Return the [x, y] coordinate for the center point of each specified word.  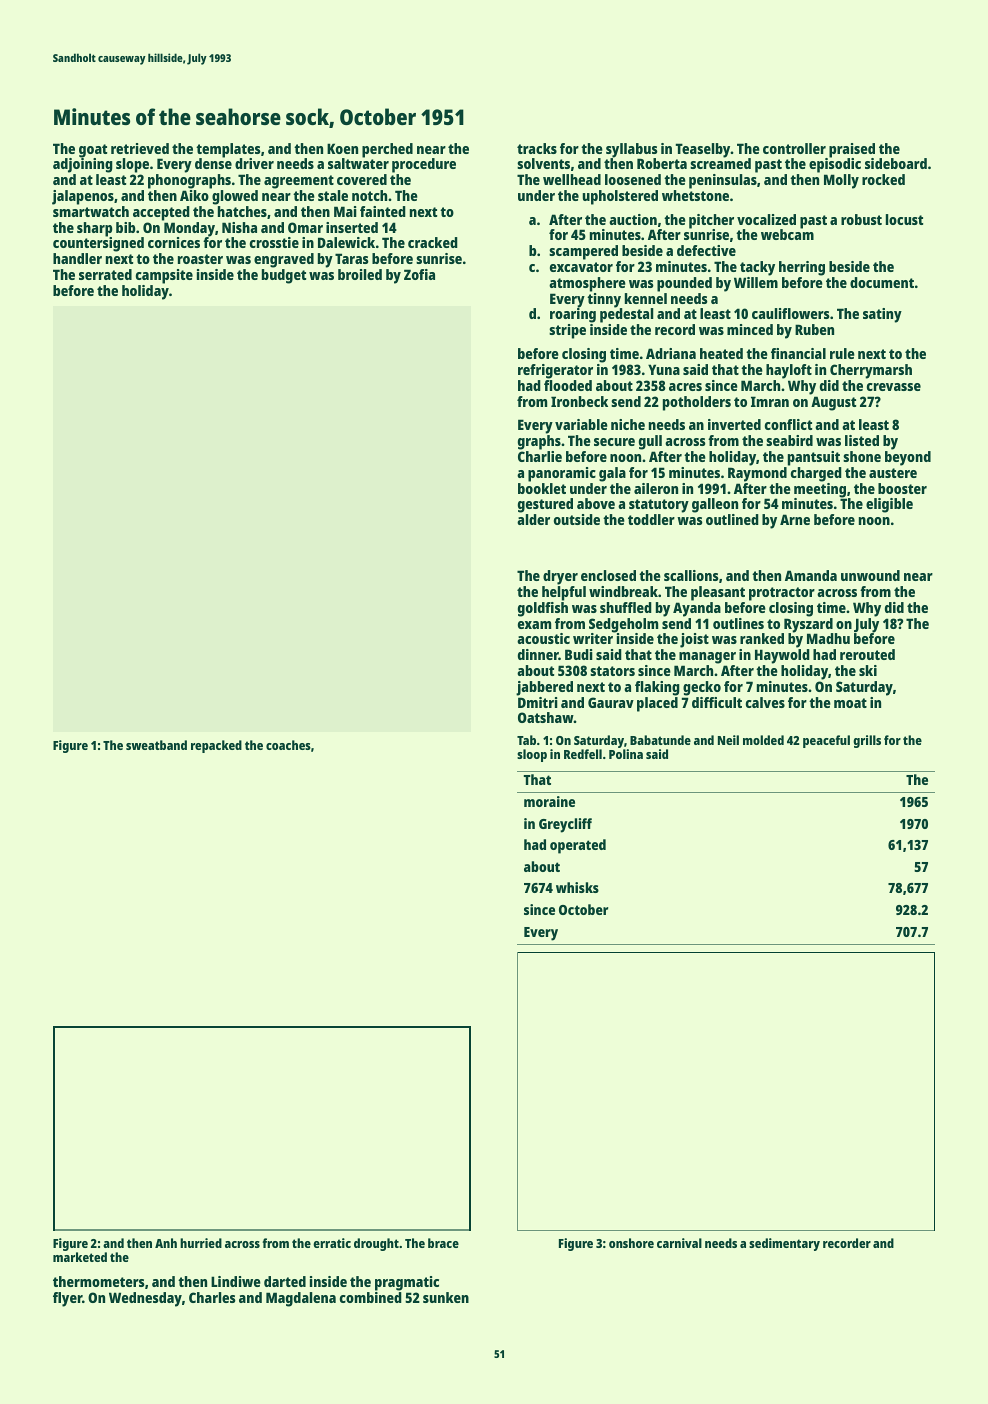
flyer [67, 1299]
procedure [424, 165]
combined [371, 1297]
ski [868, 670]
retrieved [140, 148]
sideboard [896, 163]
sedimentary [784, 1244]
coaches [288, 745]
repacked [216, 746]
